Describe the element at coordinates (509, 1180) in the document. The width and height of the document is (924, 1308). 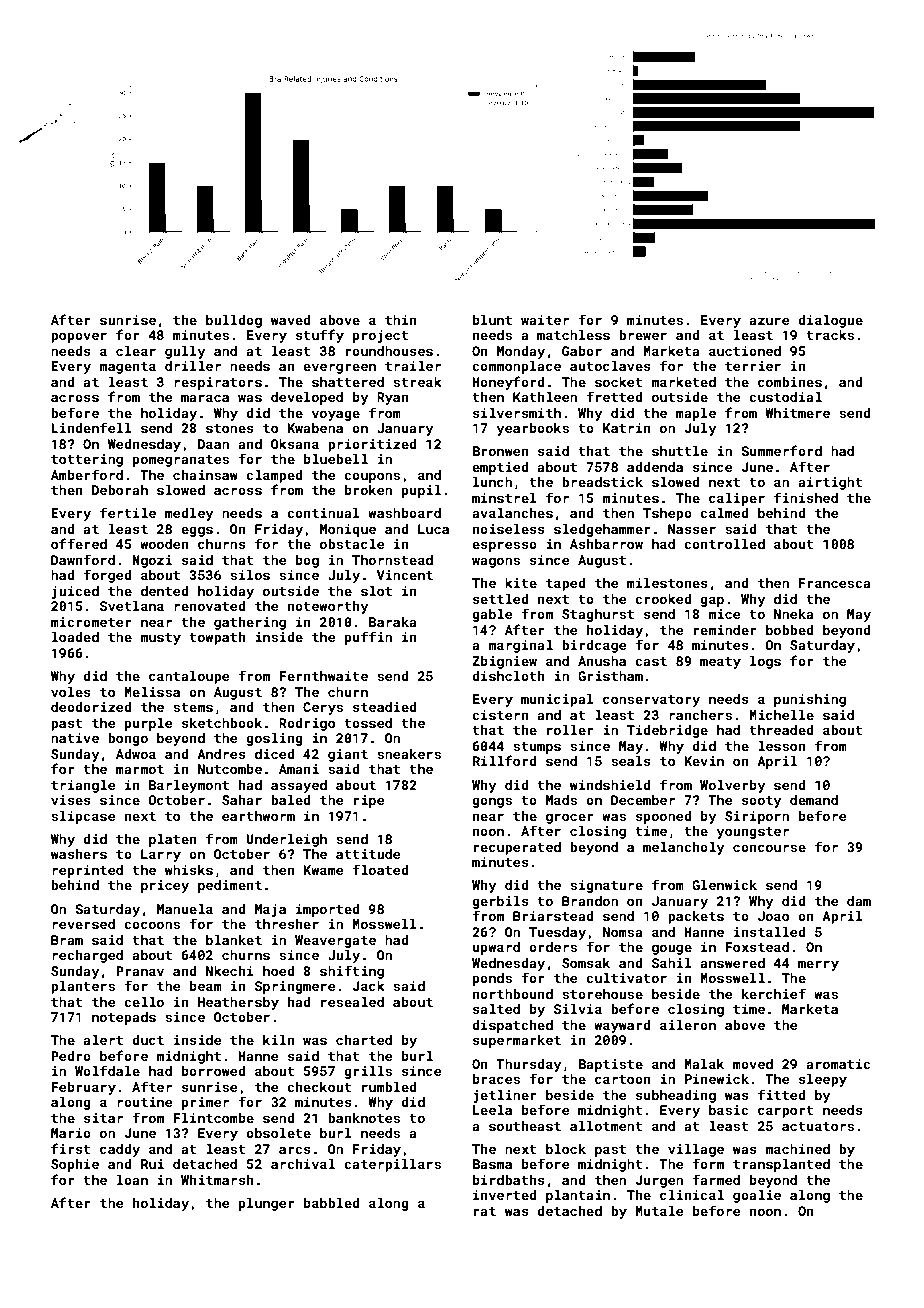
I see `birdbaths` at that location.
